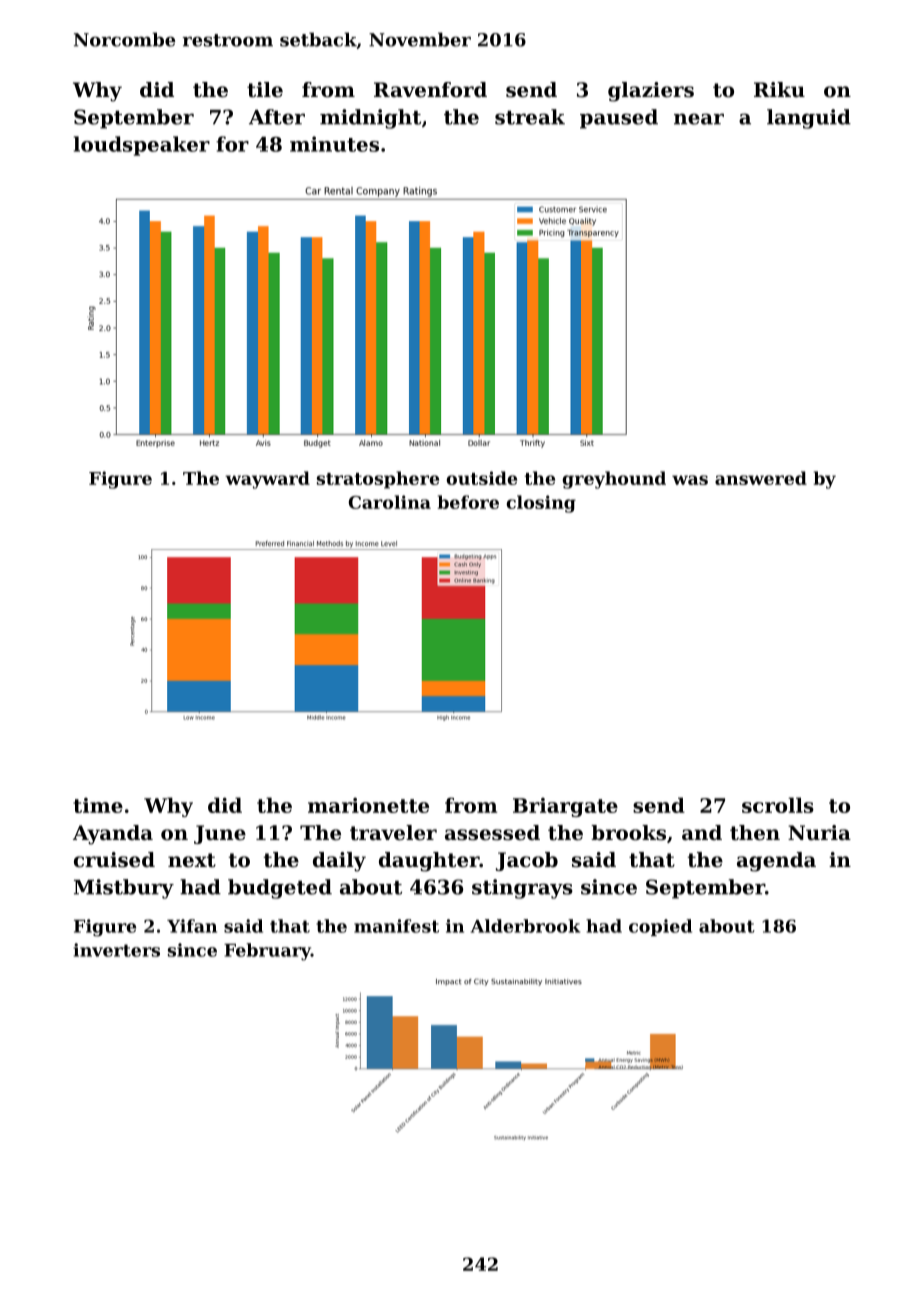  Describe the element at coordinates (530, 117) in the screenshot. I see `streak` at that location.
